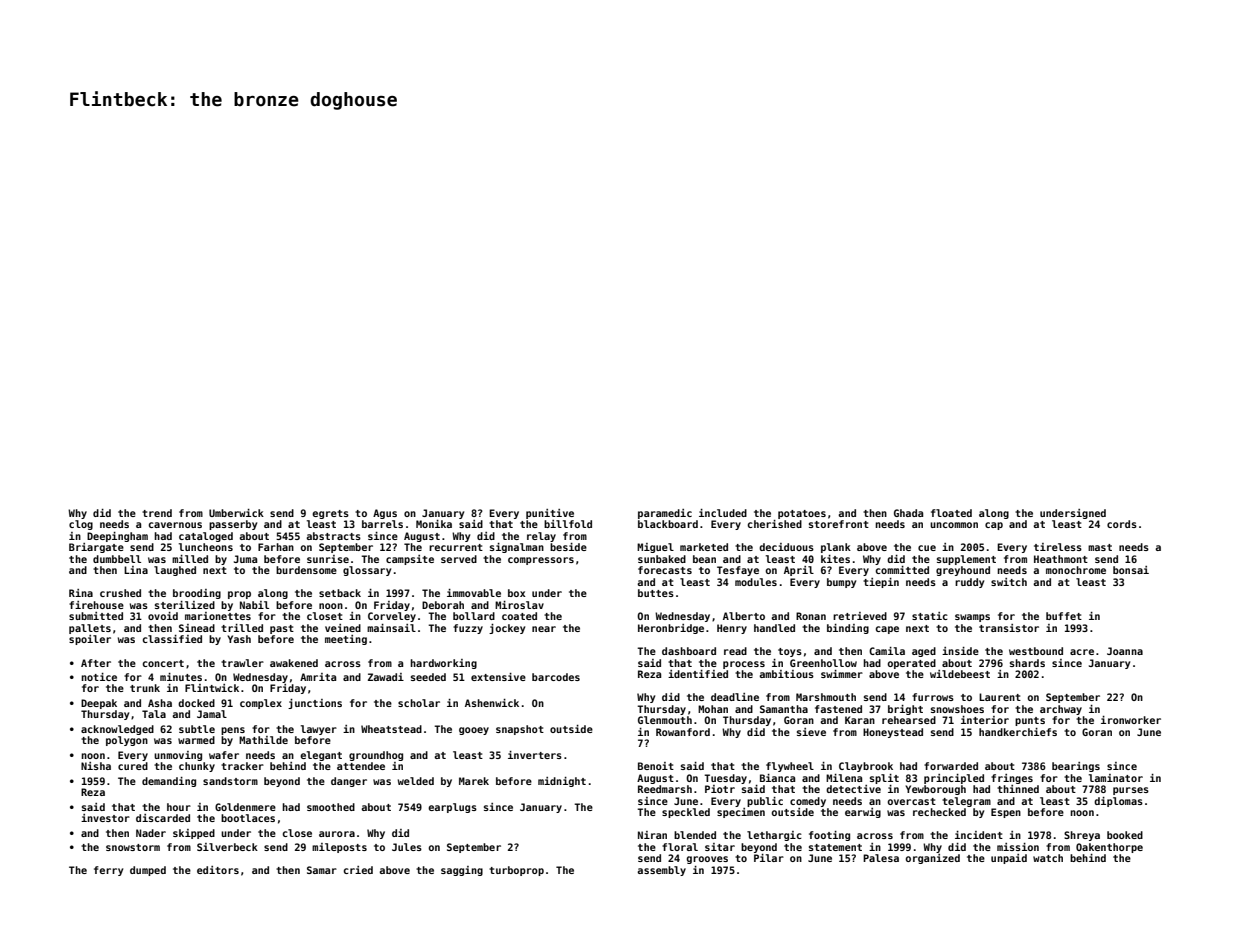 The width and height of the screenshot is (1233, 952). What do you see at coordinates (1131, 791) in the screenshot?
I see `purses` at bounding box center [1131, 791].
